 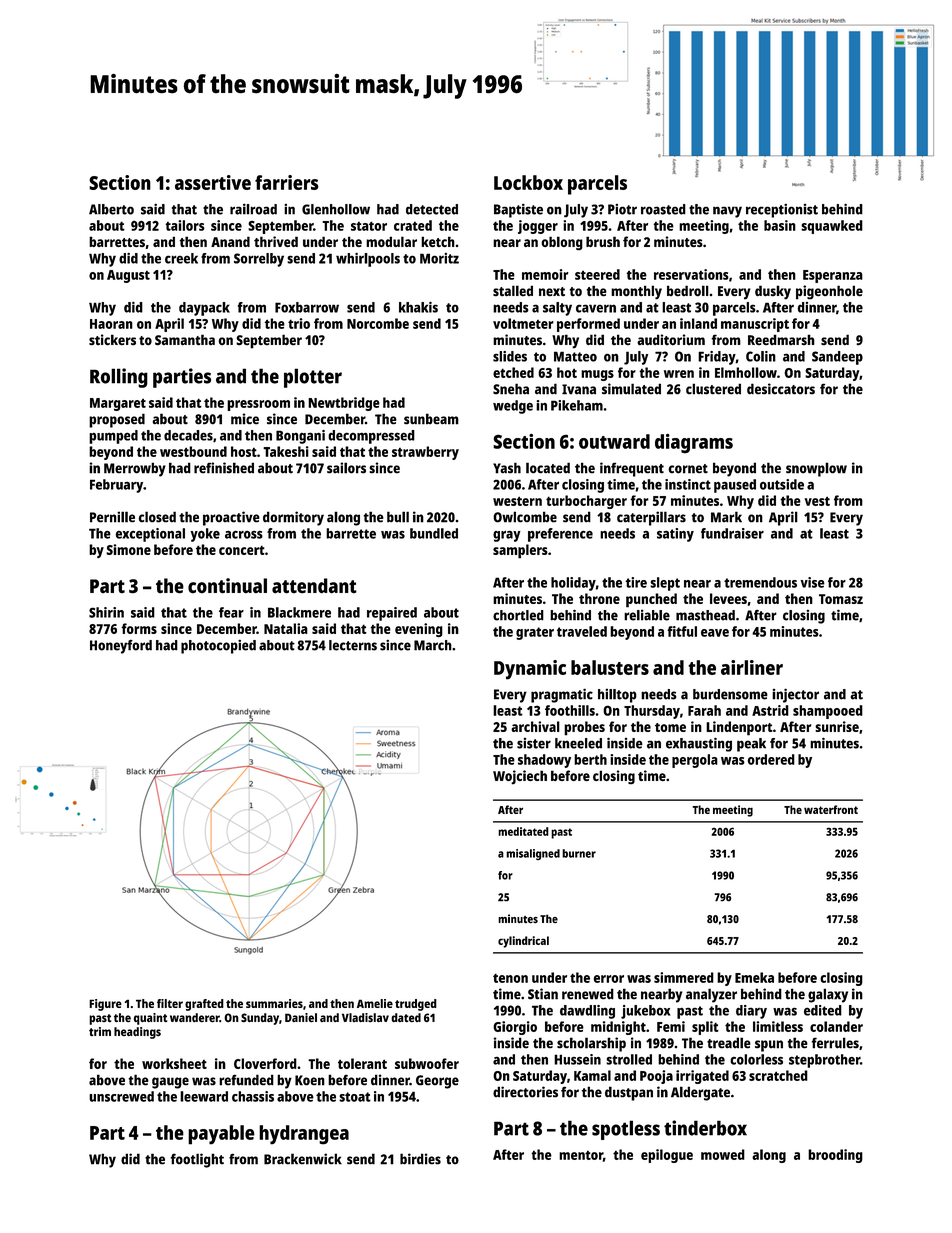 I want to click on burdensome, so click(x=730, y=694).
